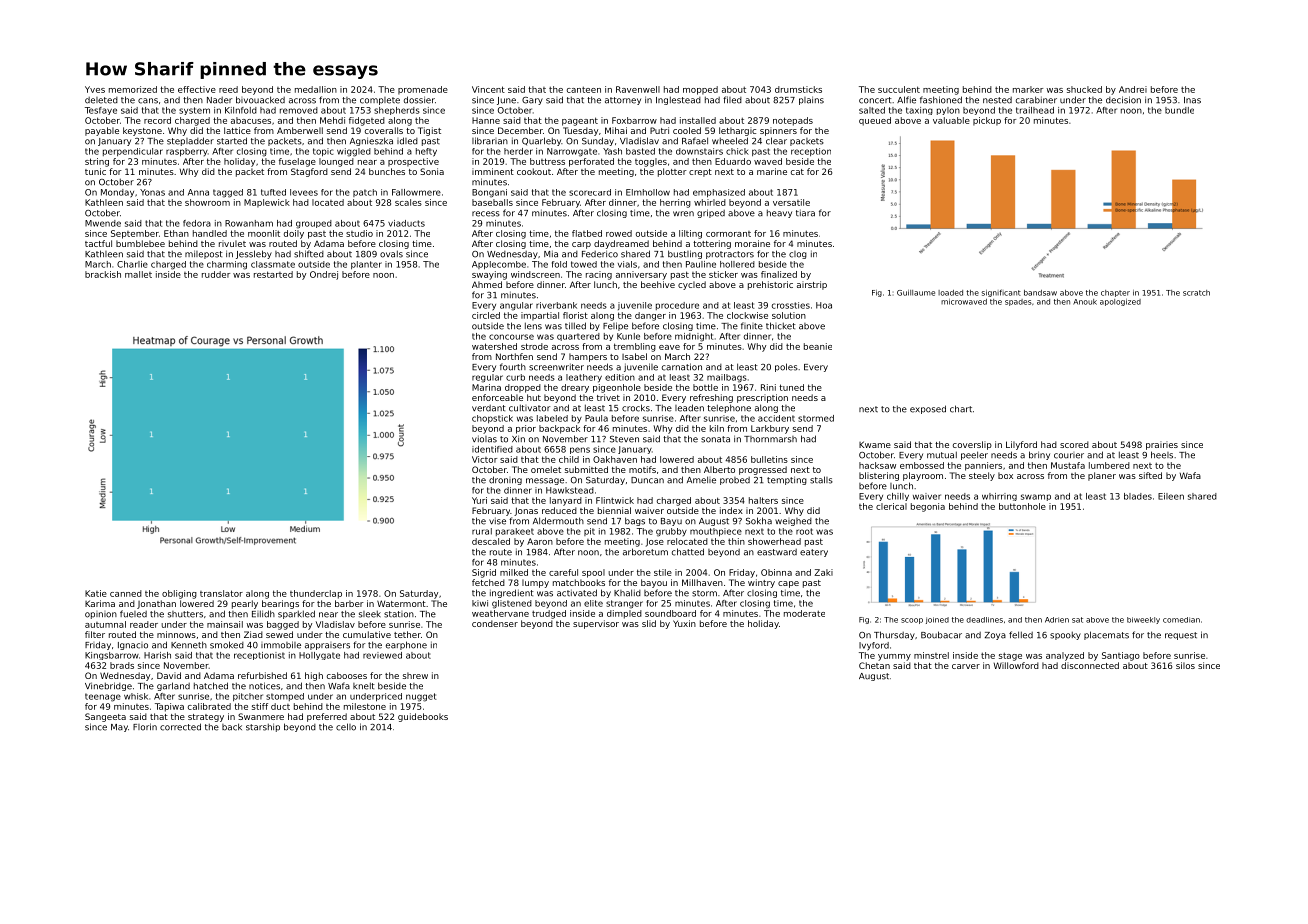  I want to click on garland, so click(173, 686).
